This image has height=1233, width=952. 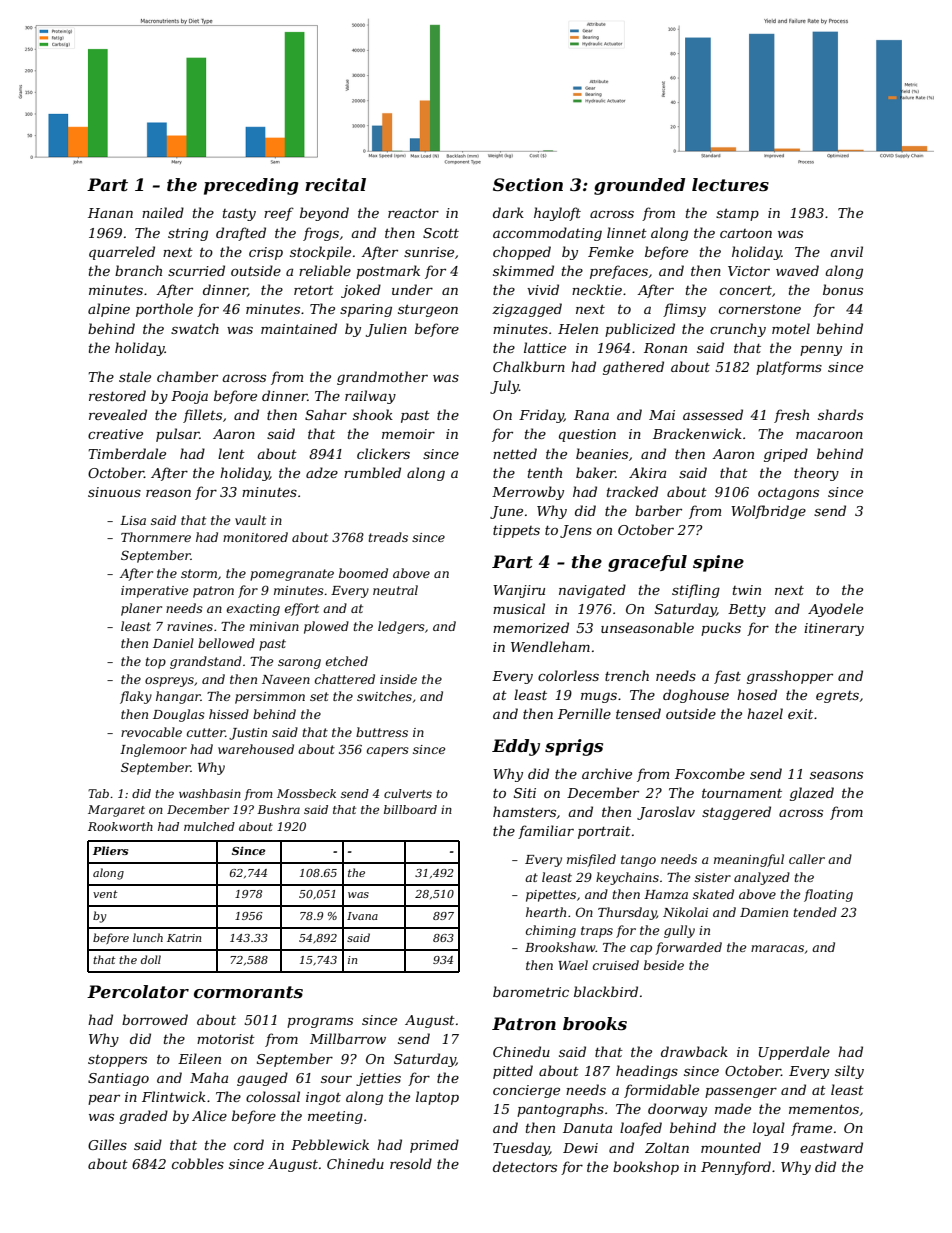 I want to click on mounted, so click(x=731, y=1147).
